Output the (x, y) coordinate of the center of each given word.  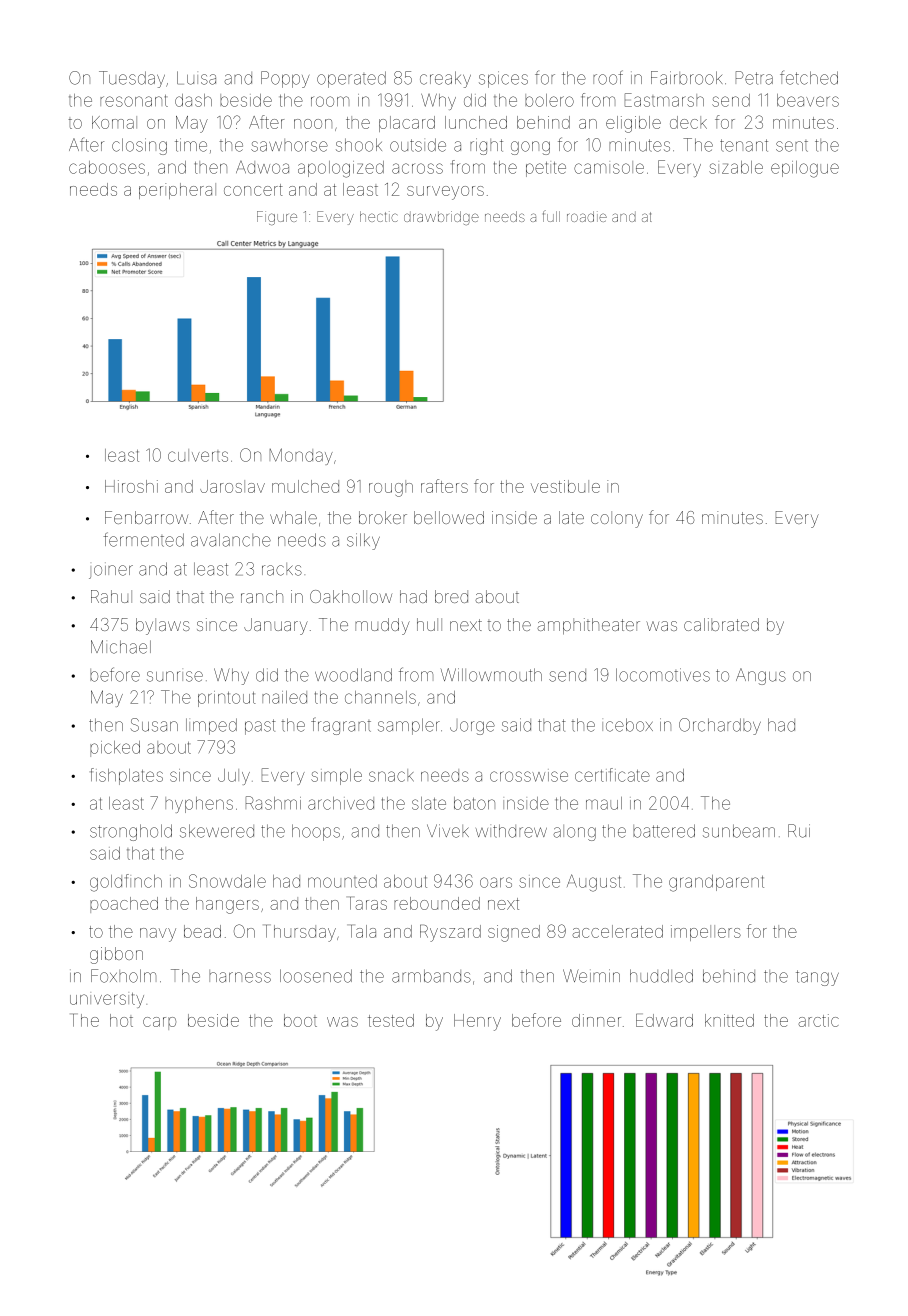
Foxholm (123, 976)
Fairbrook (686, 78)
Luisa (196, 78)
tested (391, 1020)
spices (503, 79)
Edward (664, 1020)
